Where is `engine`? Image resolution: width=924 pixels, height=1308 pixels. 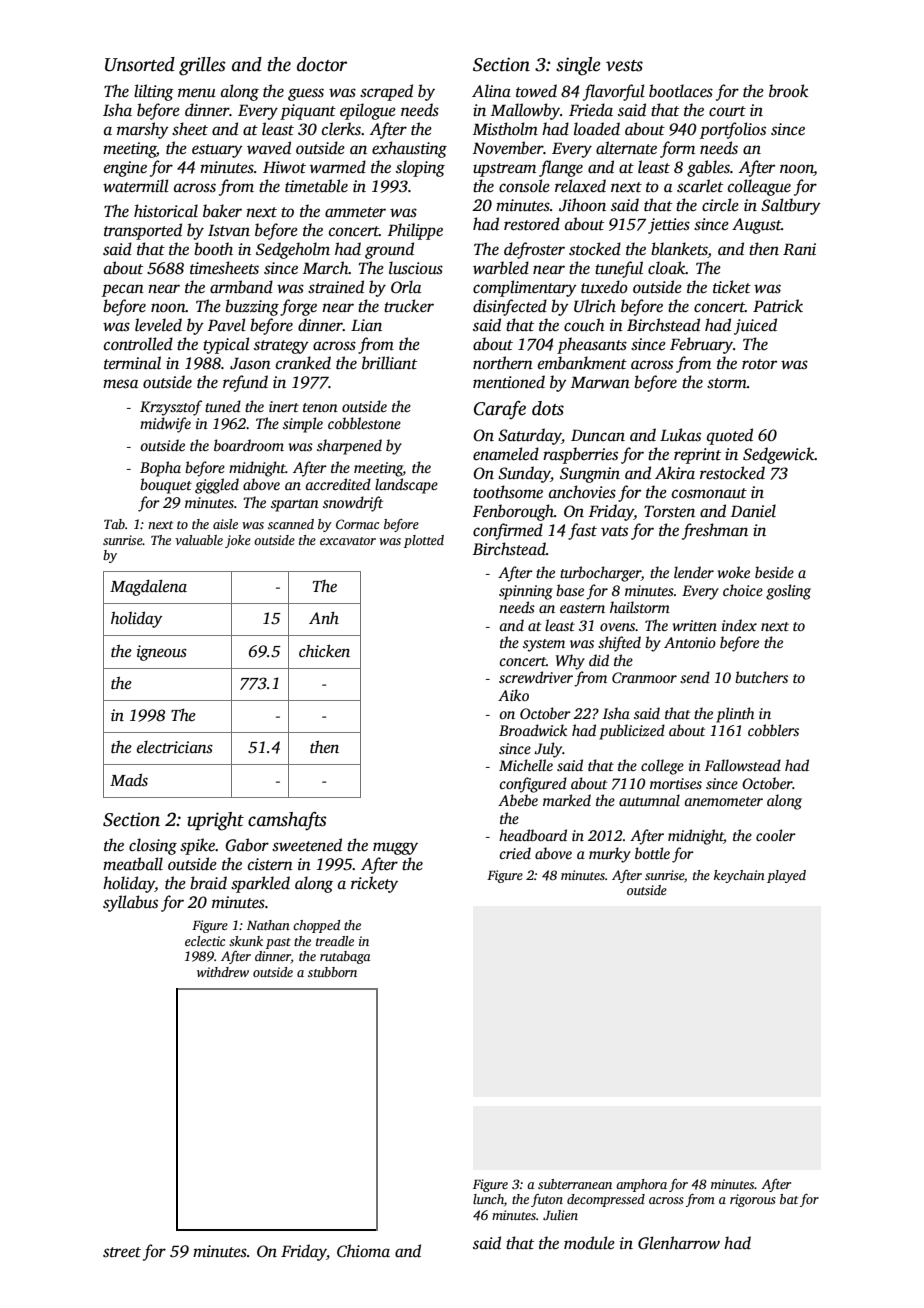 engine is located at coordinates (125, 169).
